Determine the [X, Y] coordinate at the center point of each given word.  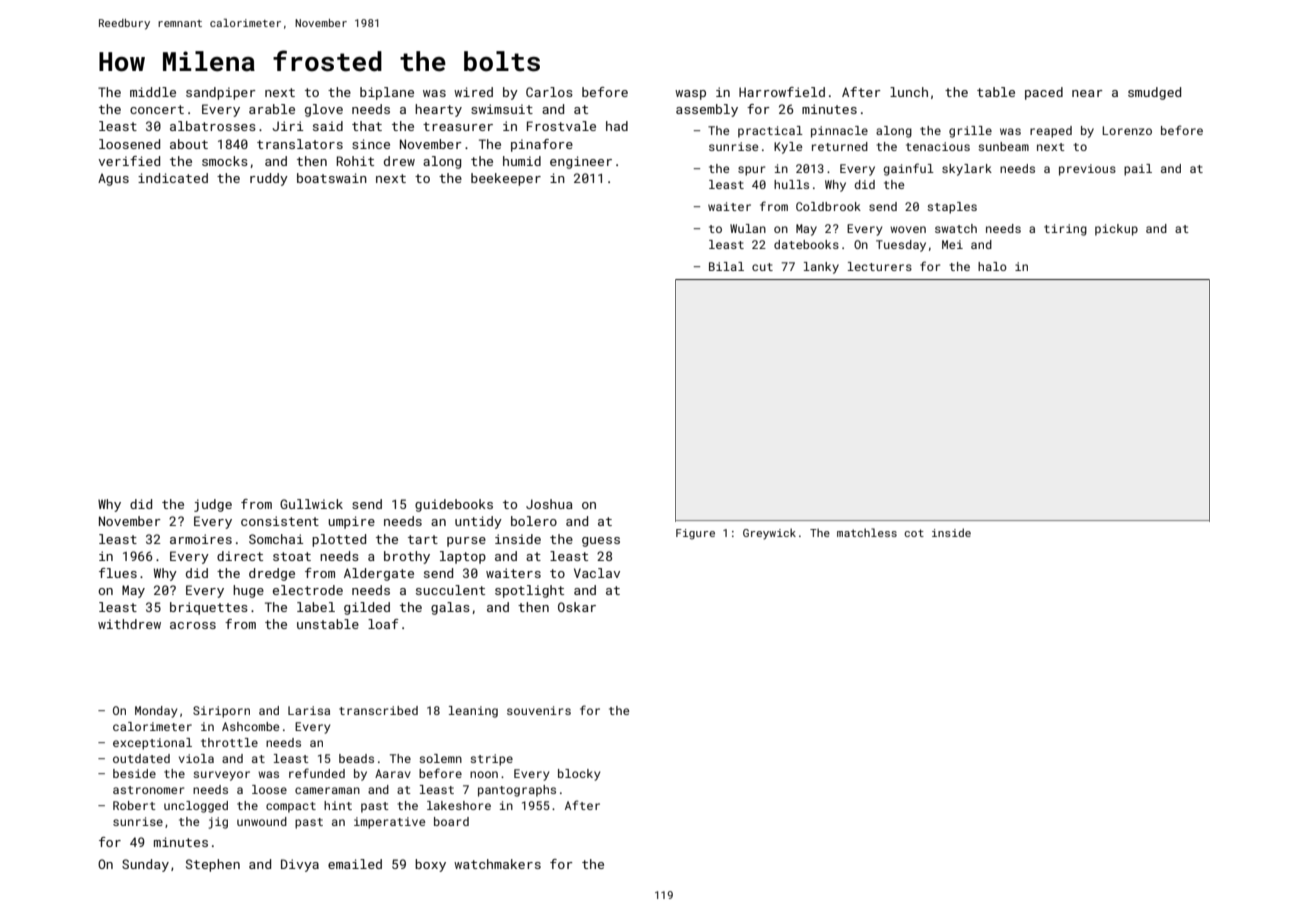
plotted [339, 540]
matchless [867, 532]
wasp [690, 95]
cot [914, 533]
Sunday [145, 865]
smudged [1154, 93]
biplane [387, 93]
